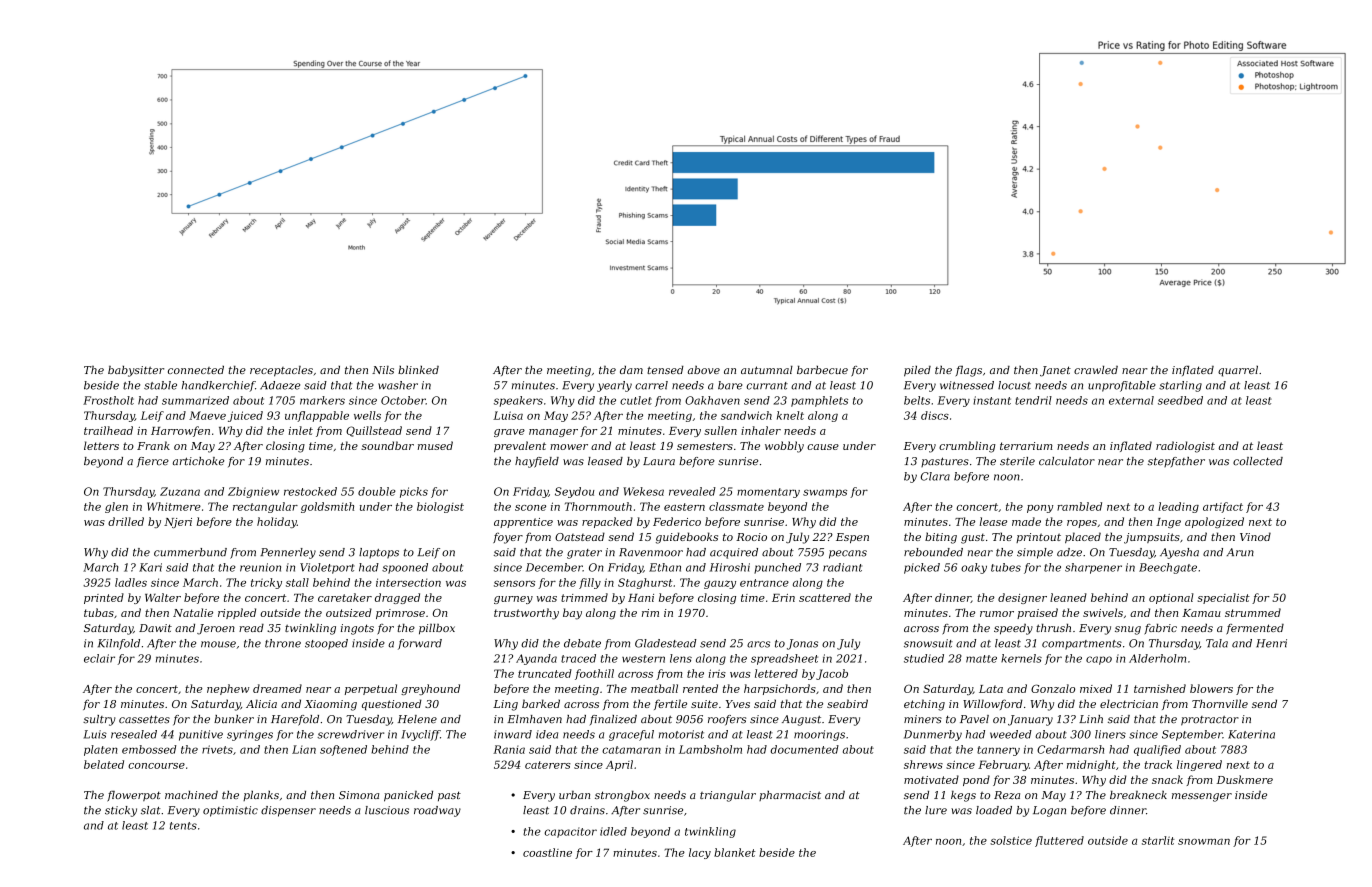 The width and height of the image is (1372, 887). Describe the element at coordinates (261, 703) in the image. I see `Alicia` at that location.
